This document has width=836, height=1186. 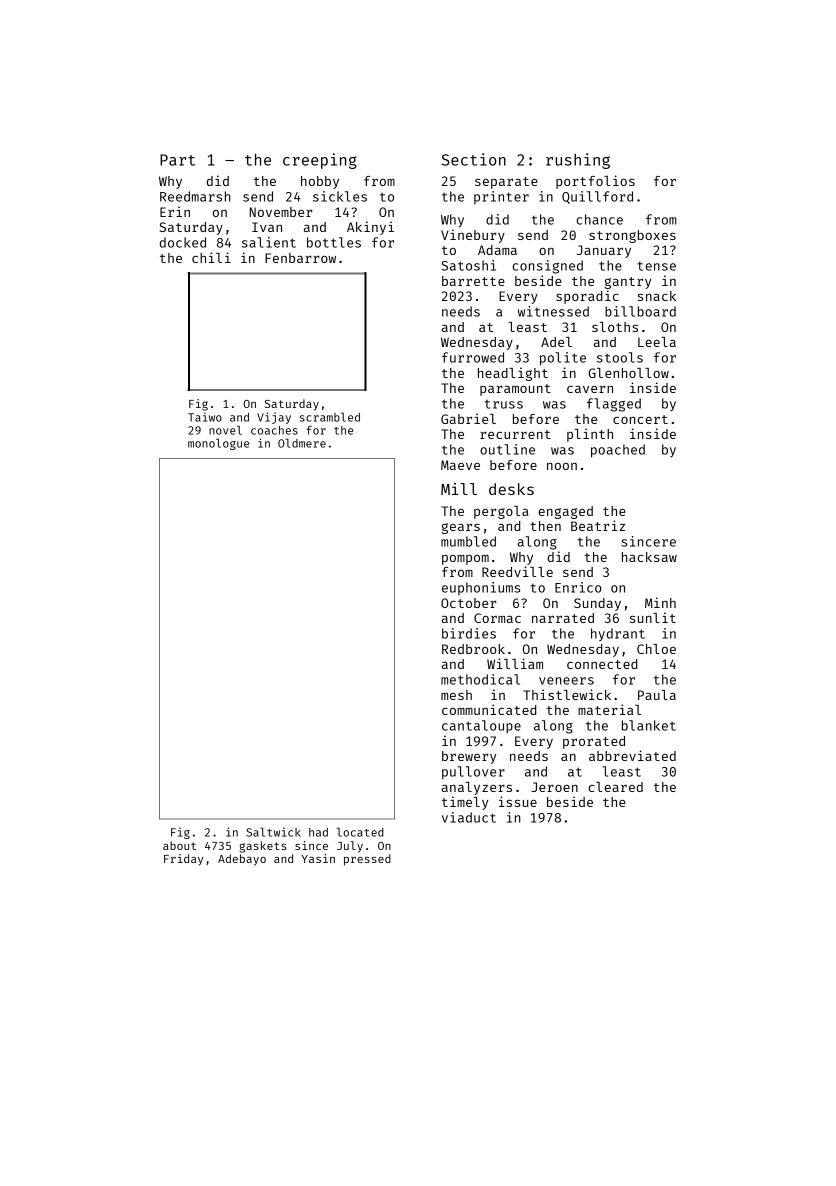 I want to click on birdies, so click(x=469, y=633).
